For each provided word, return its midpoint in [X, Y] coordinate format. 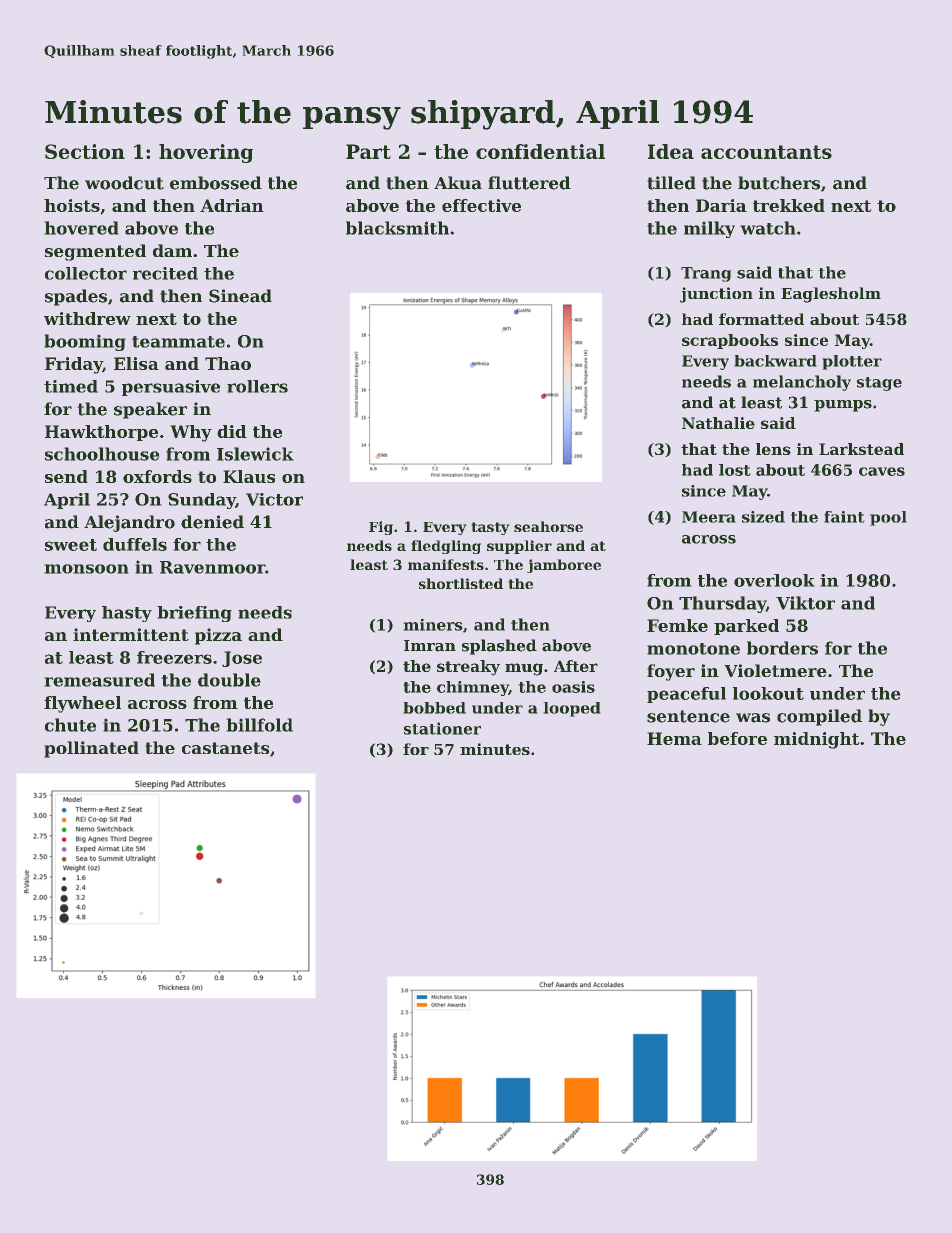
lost [735, 470]
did [232, 431]
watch [768, 228]
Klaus [249, 476]
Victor [274, 499]
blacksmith [397, 228]
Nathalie [718, 423]
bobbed [434, 708]
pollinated [91, 749]
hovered [81, 228]
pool [888, 518]
